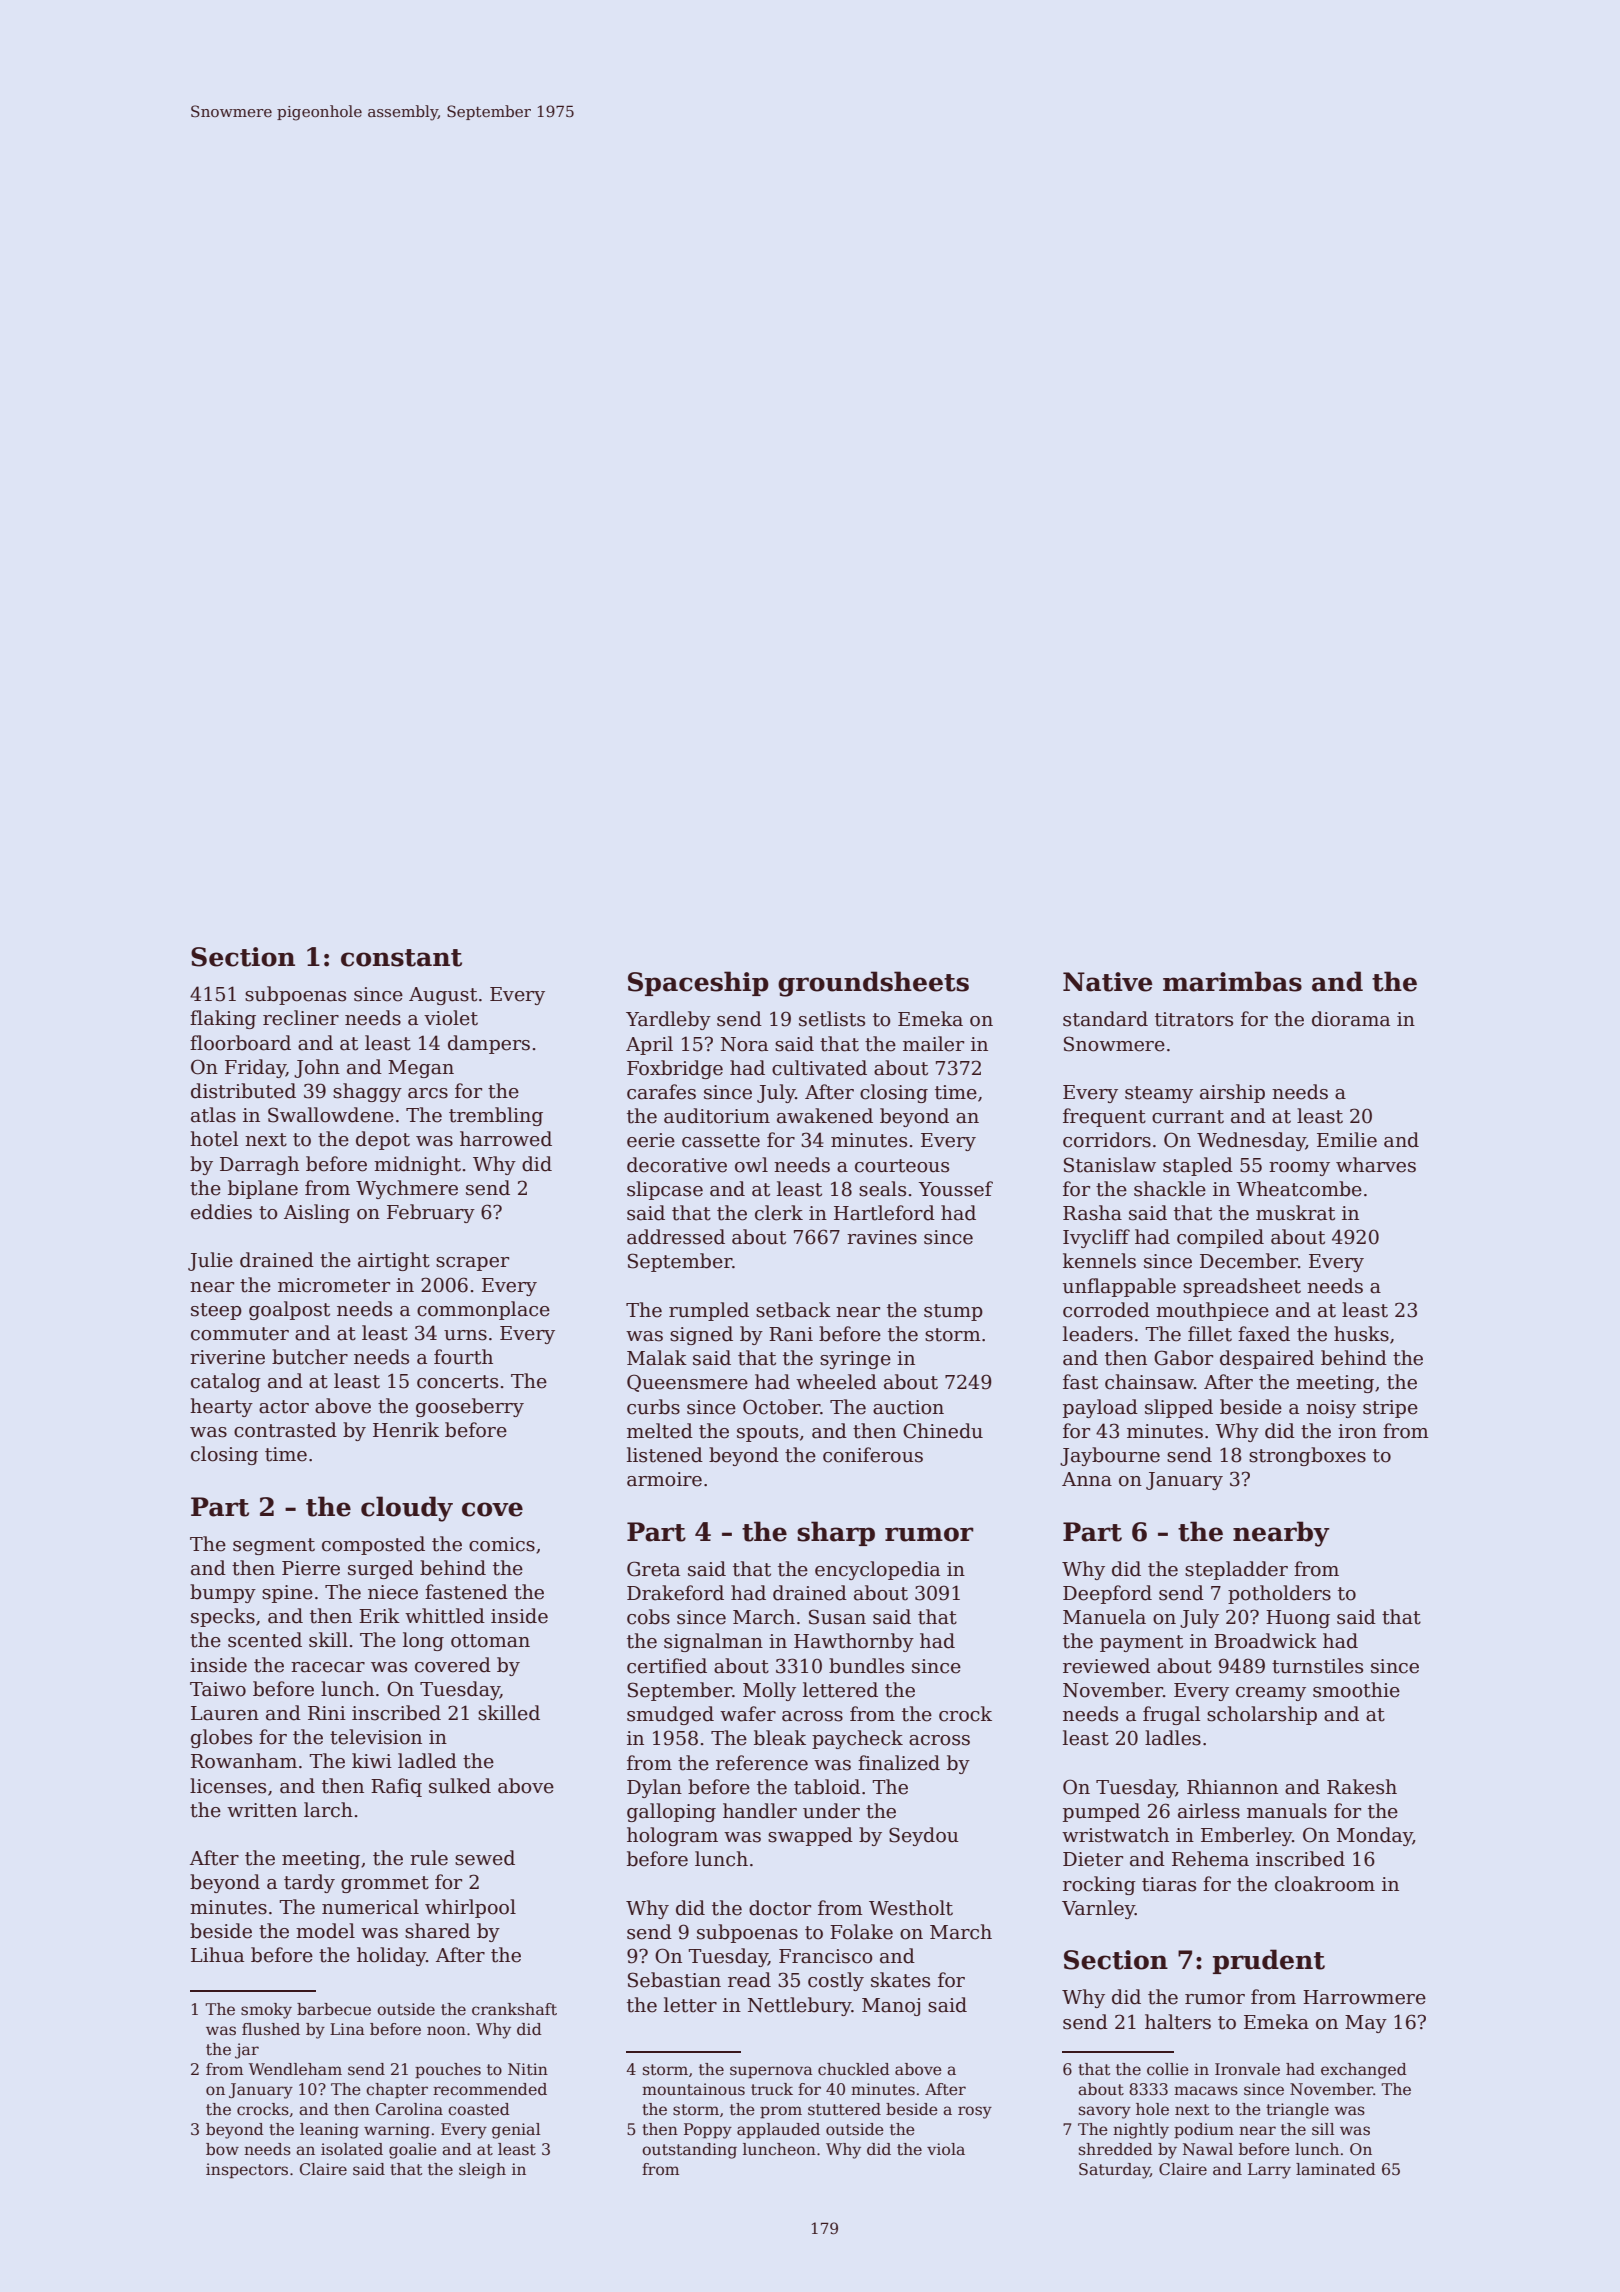  Describe the element at coordinates (1307, 1456) in the image. I see `strongboxes` at that location.
